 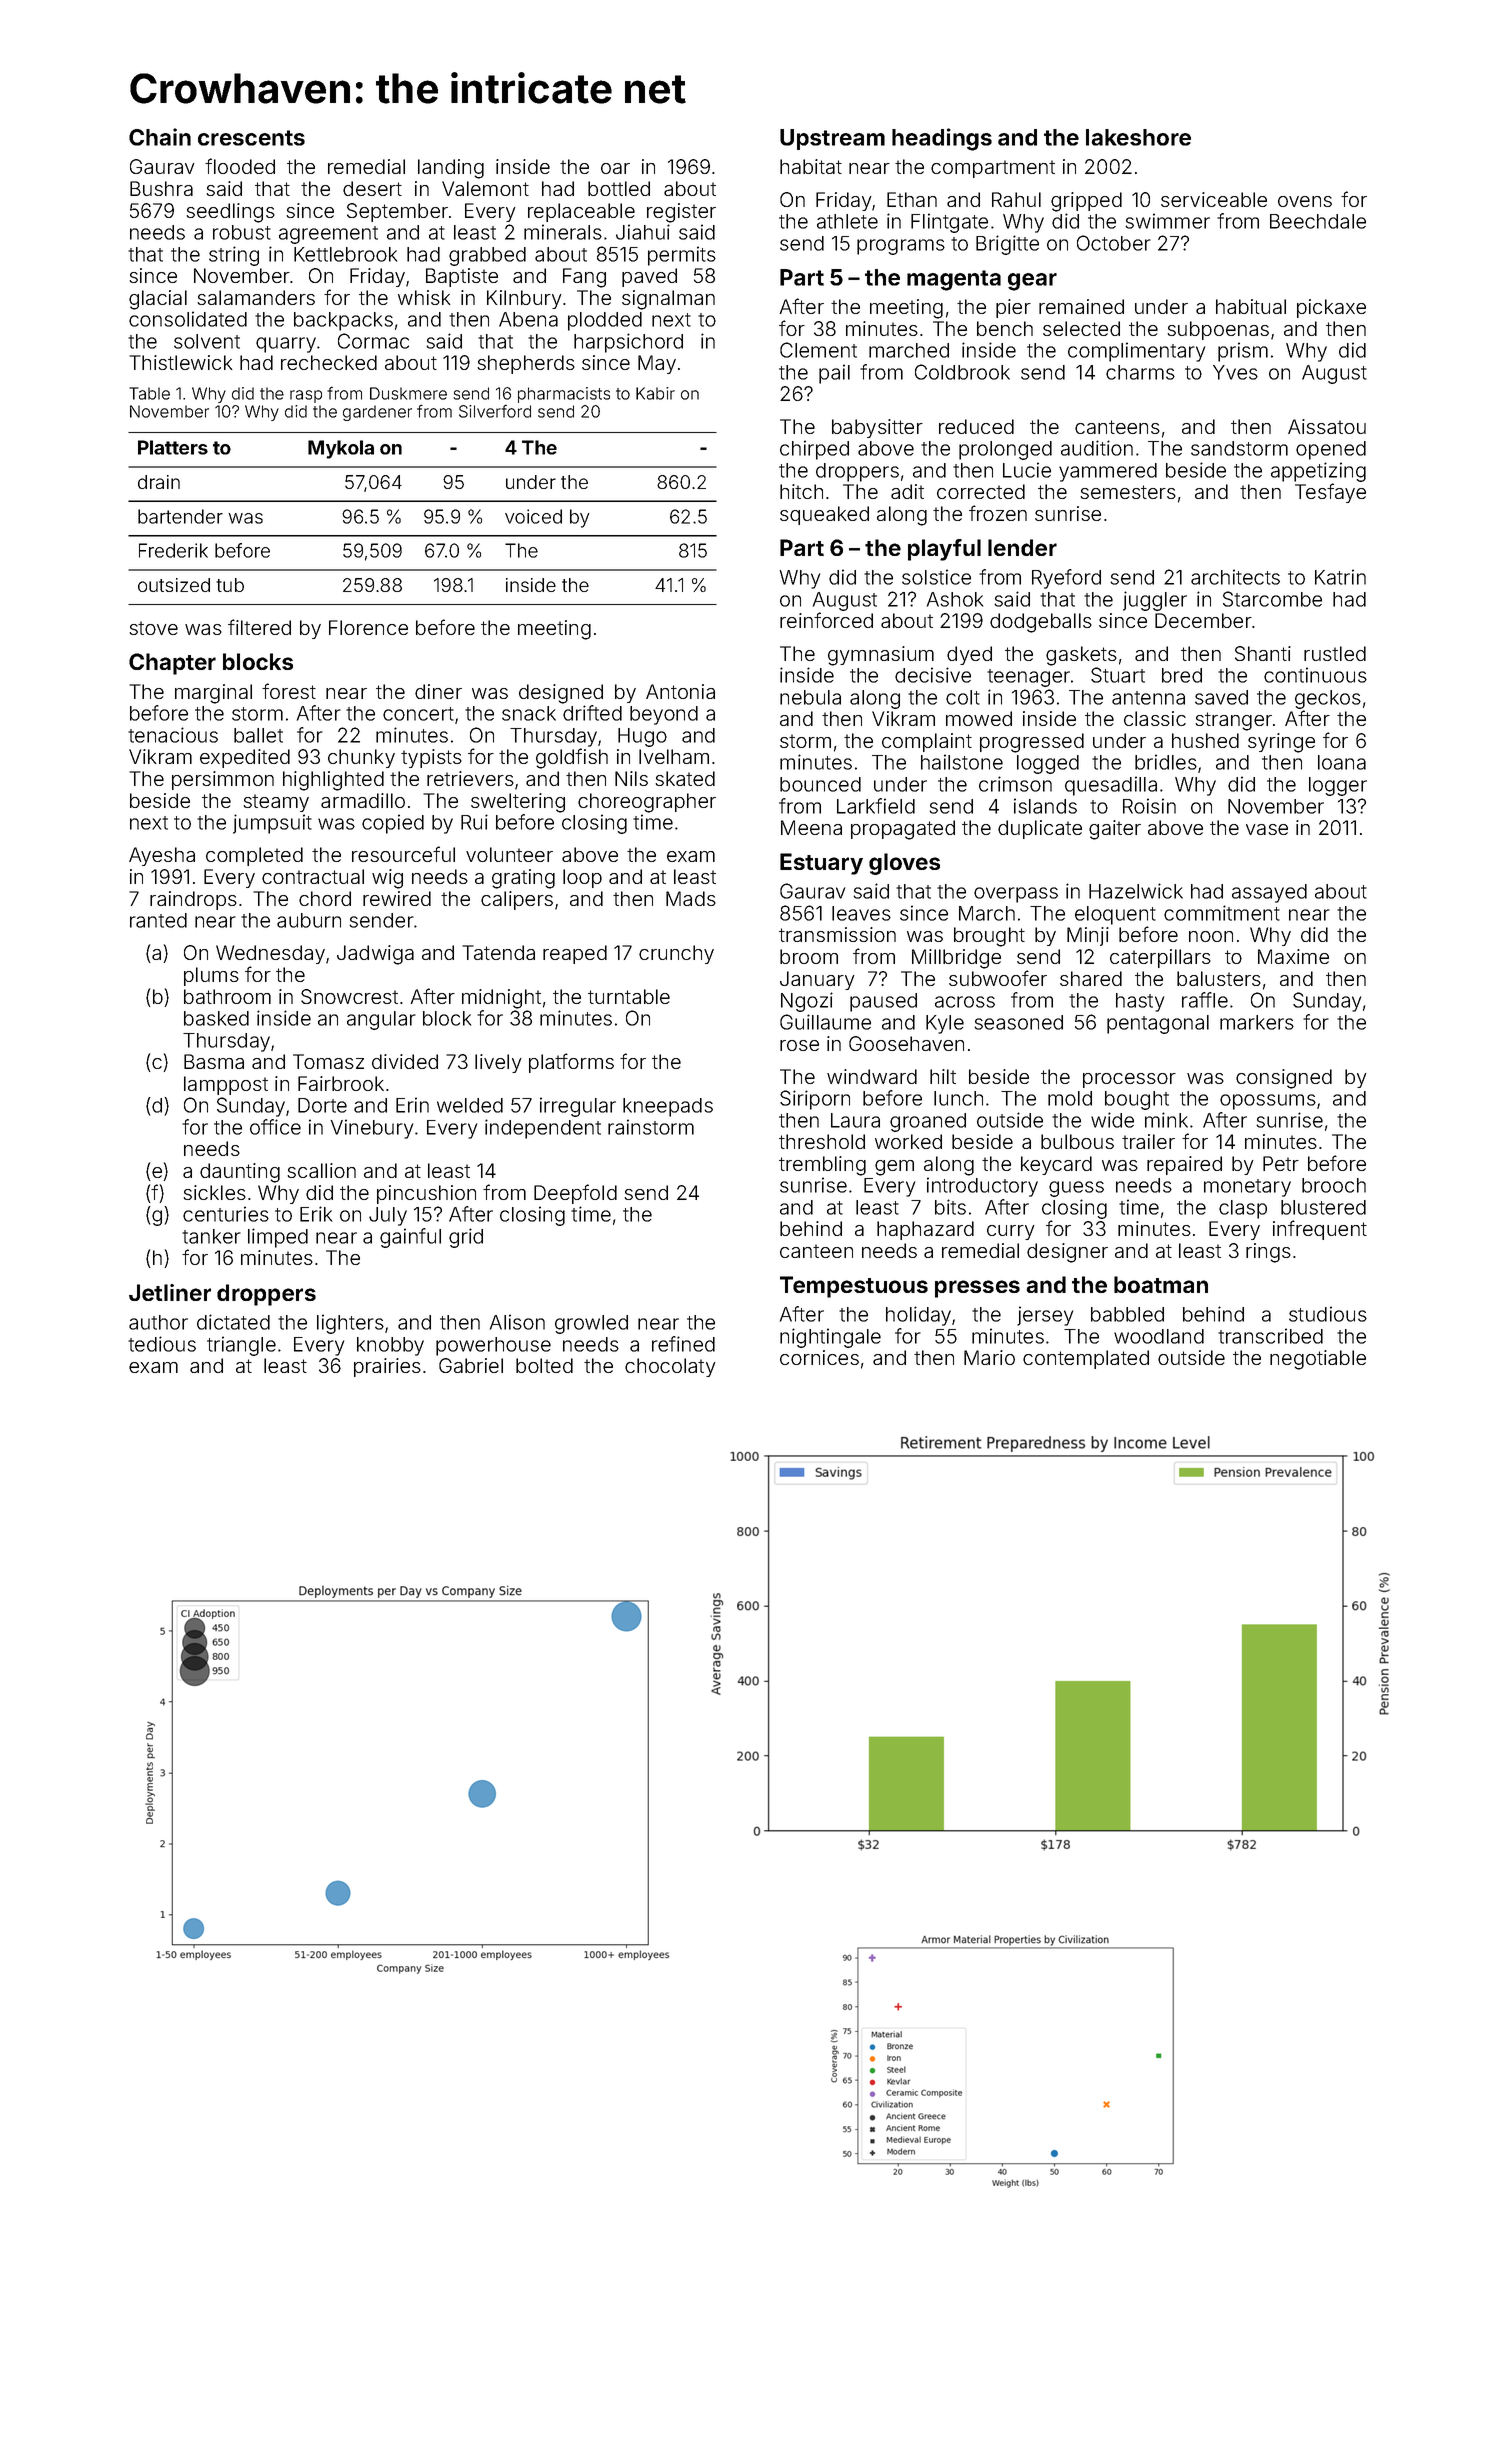 I want to click on crescents, so click(x=251, y=138).
